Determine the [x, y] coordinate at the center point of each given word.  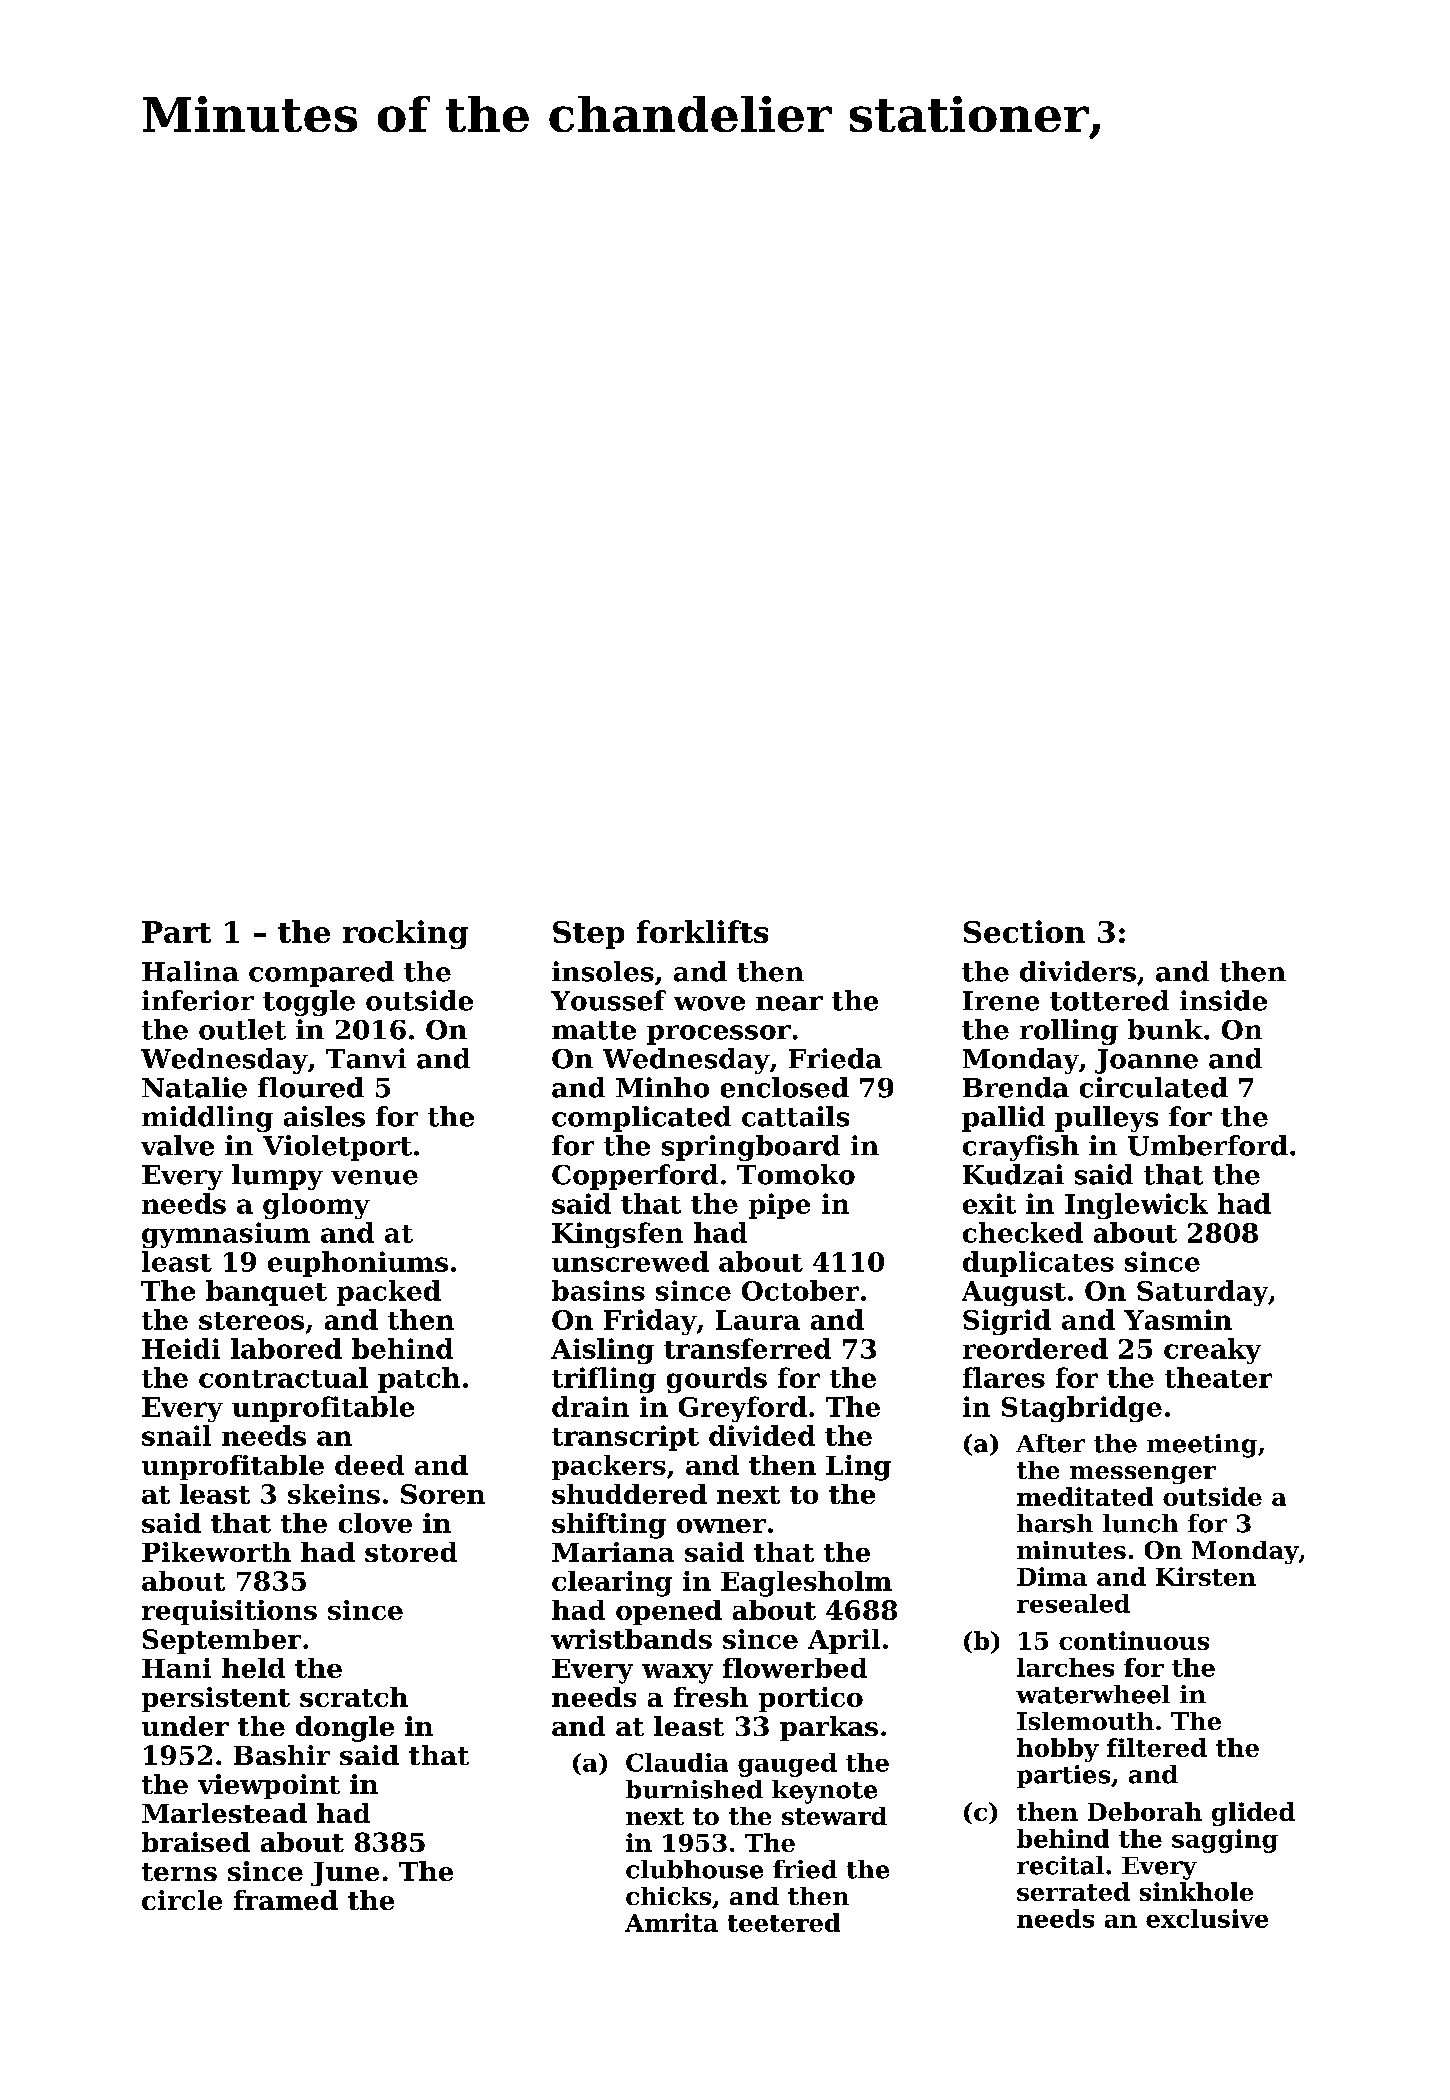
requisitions [229, 1612]
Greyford [743, 1409]
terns [179, 1872]
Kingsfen [617, 1235]
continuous [1134, 1640]
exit [989, 1203]
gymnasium [226, 1235]
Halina [190, 971]
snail [176, 1435]
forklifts [702, 931]
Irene [1001, 1001]
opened [669, 1612]
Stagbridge [1082, 1409]
